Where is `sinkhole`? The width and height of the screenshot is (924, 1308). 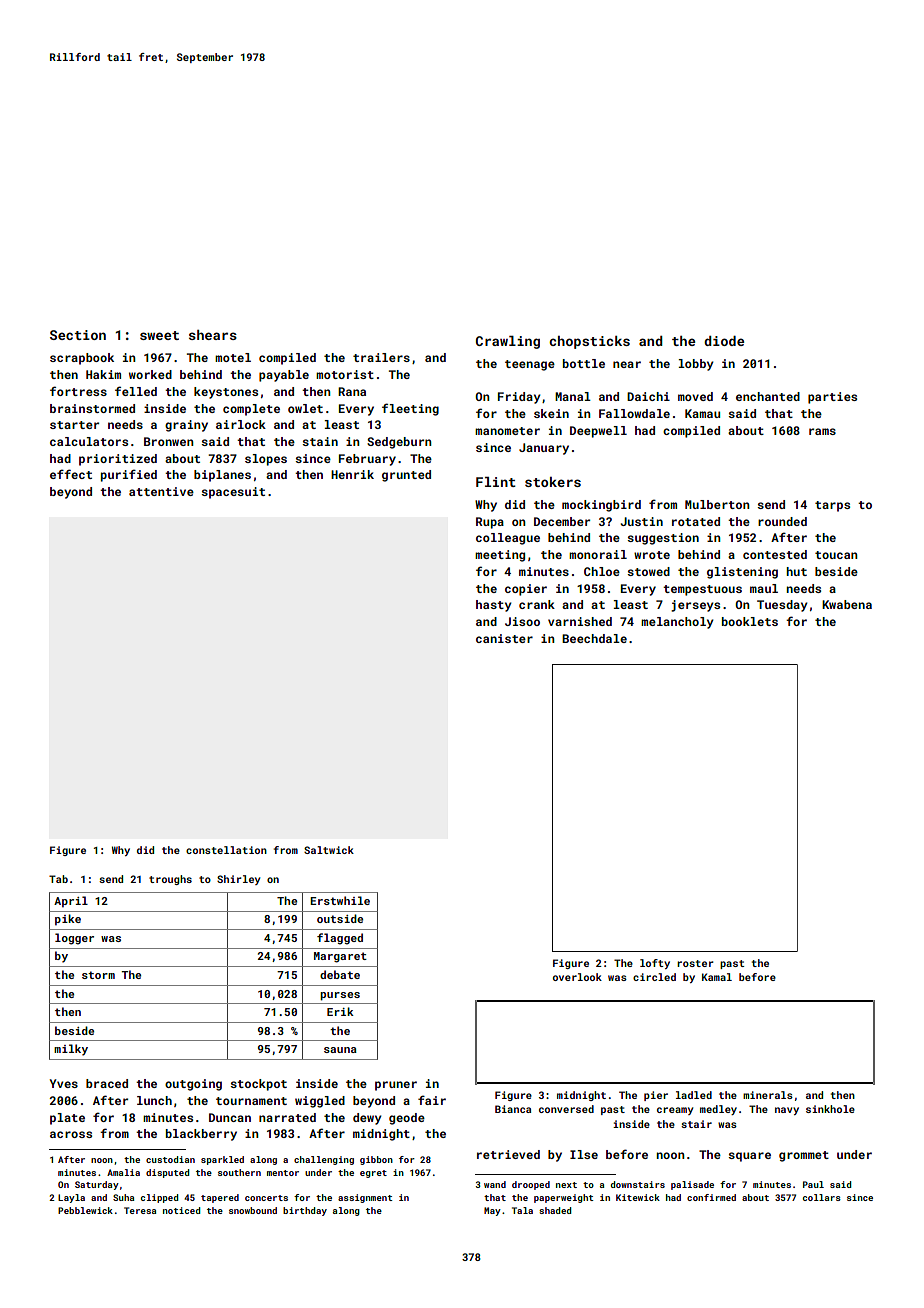 sinkhole is located at coordinates (830, 1109).
